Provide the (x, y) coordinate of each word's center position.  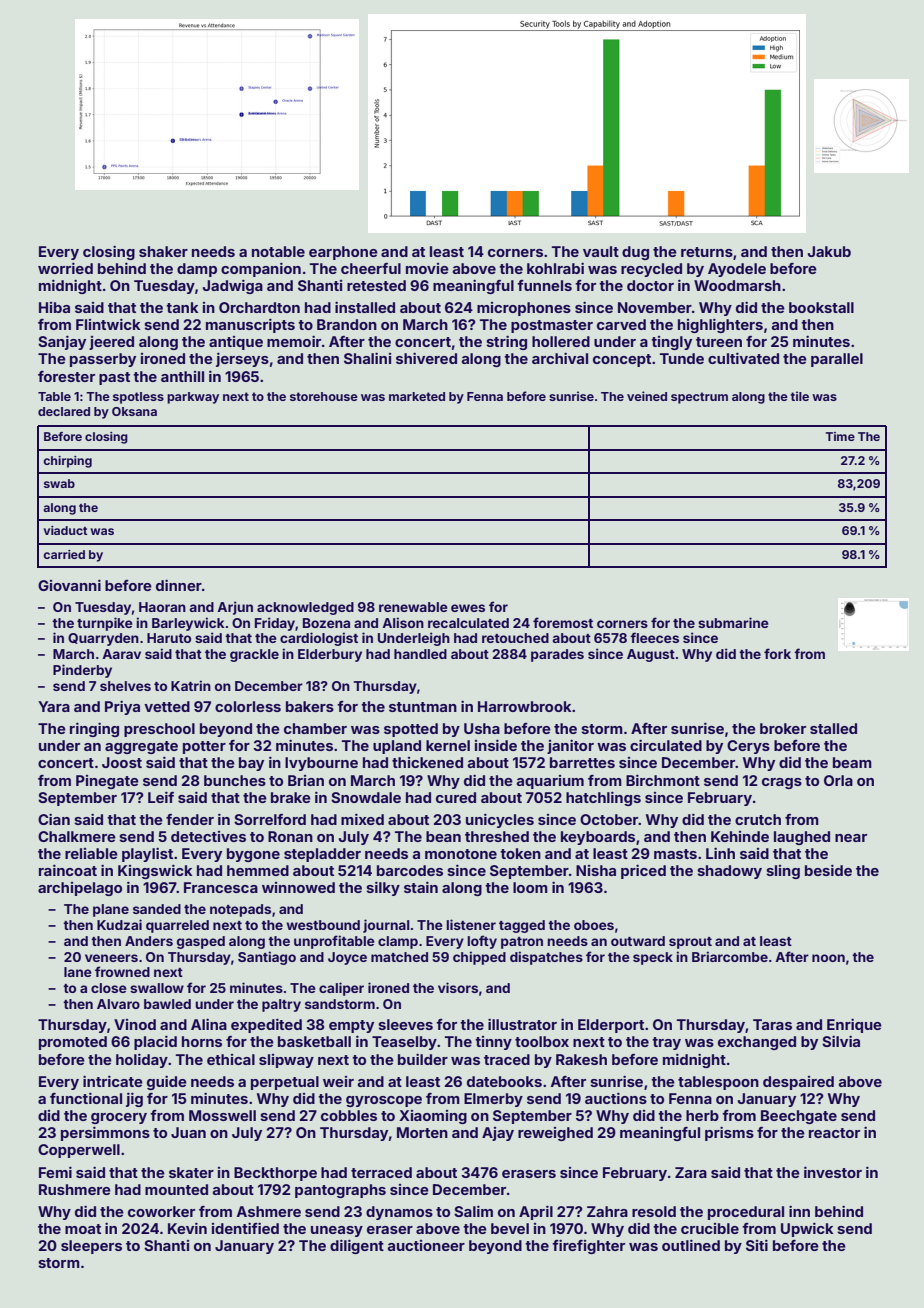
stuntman (423, 707)
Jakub (829, 251)
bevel (510, 1228)
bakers (310, 706)
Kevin (187, 1228)
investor (833, 1172)
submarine (733, 622)
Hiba (54, 307)
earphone (343, 253)
